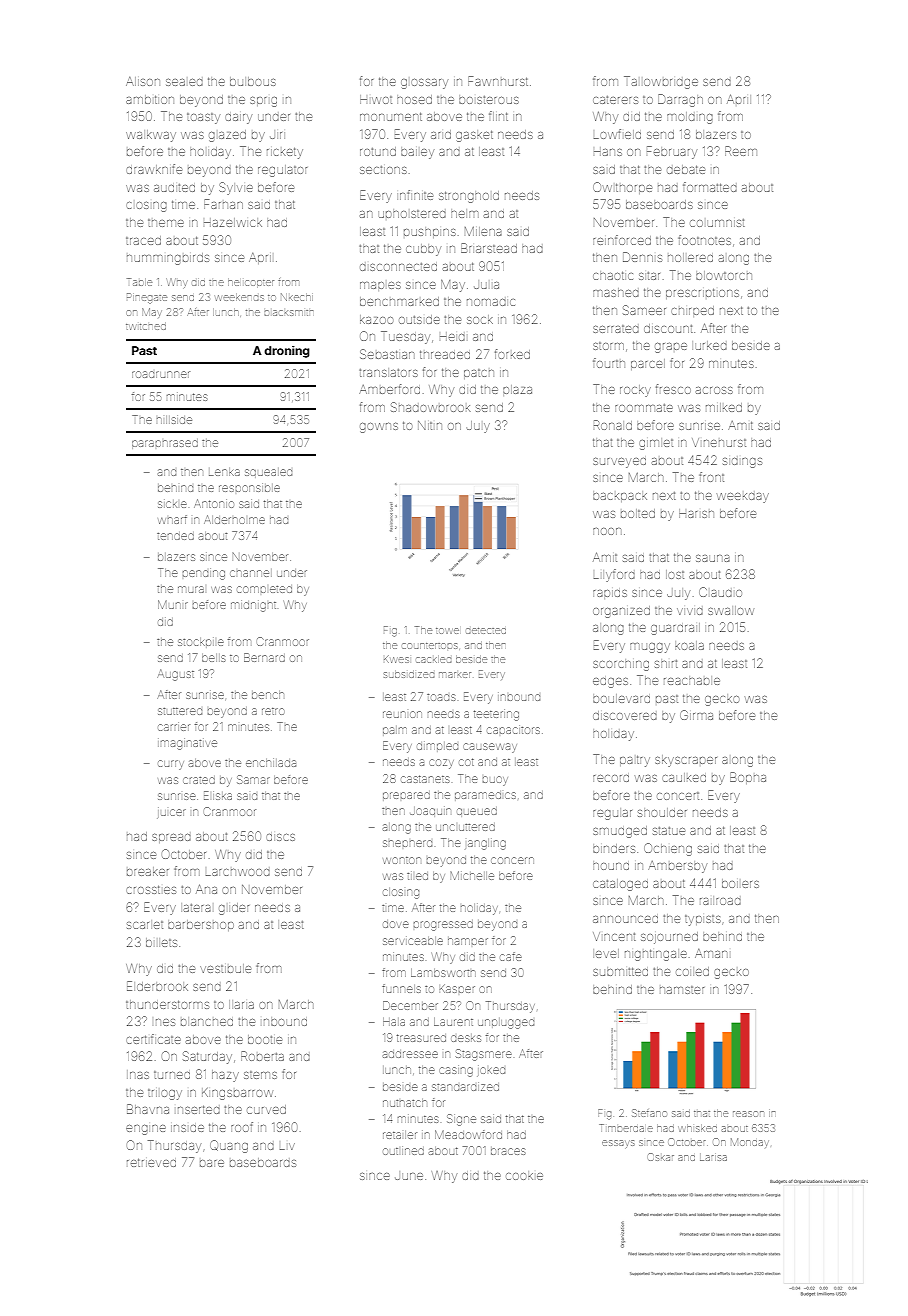  Describe the element at coordinates (622, 188) in the screenshot. I see `Owlthorpe` at that location.
